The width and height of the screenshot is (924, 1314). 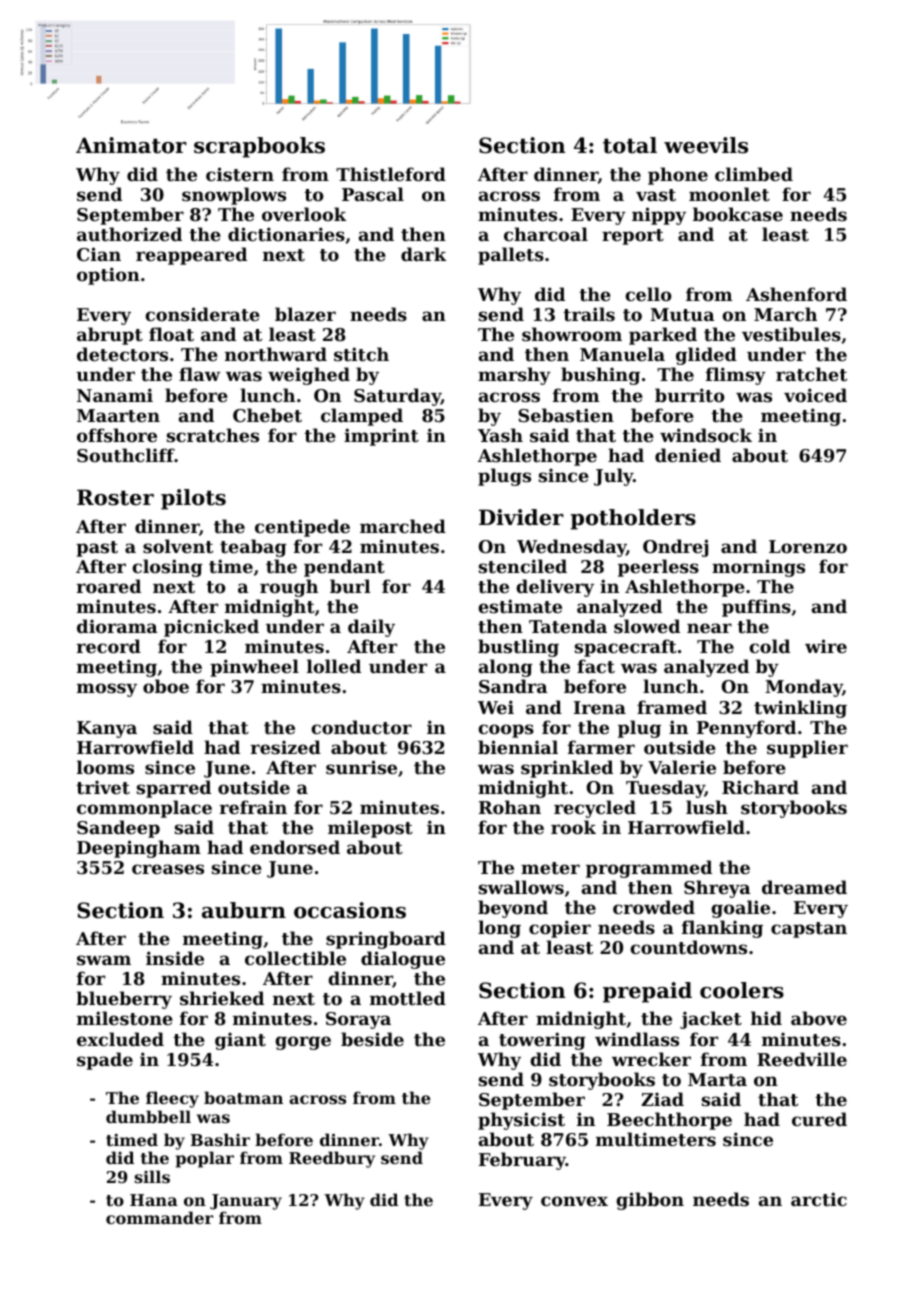 What do you see at coordinates (120, 1039) in the screenshot?
I see `excluded` at bounding box center [120, 1039].
